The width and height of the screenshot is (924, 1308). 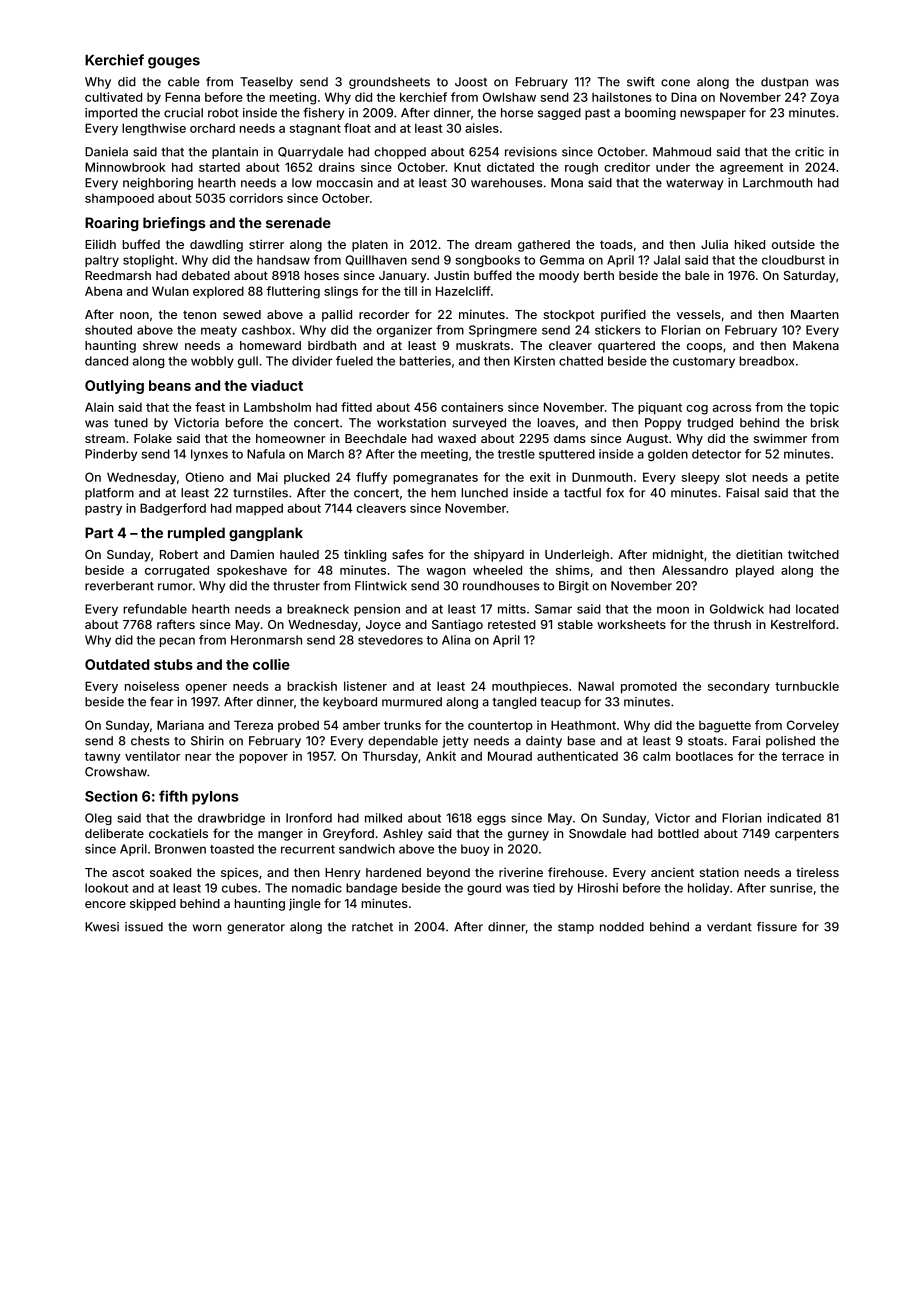 I want to click on fissure, so click(x=777, y=927).
